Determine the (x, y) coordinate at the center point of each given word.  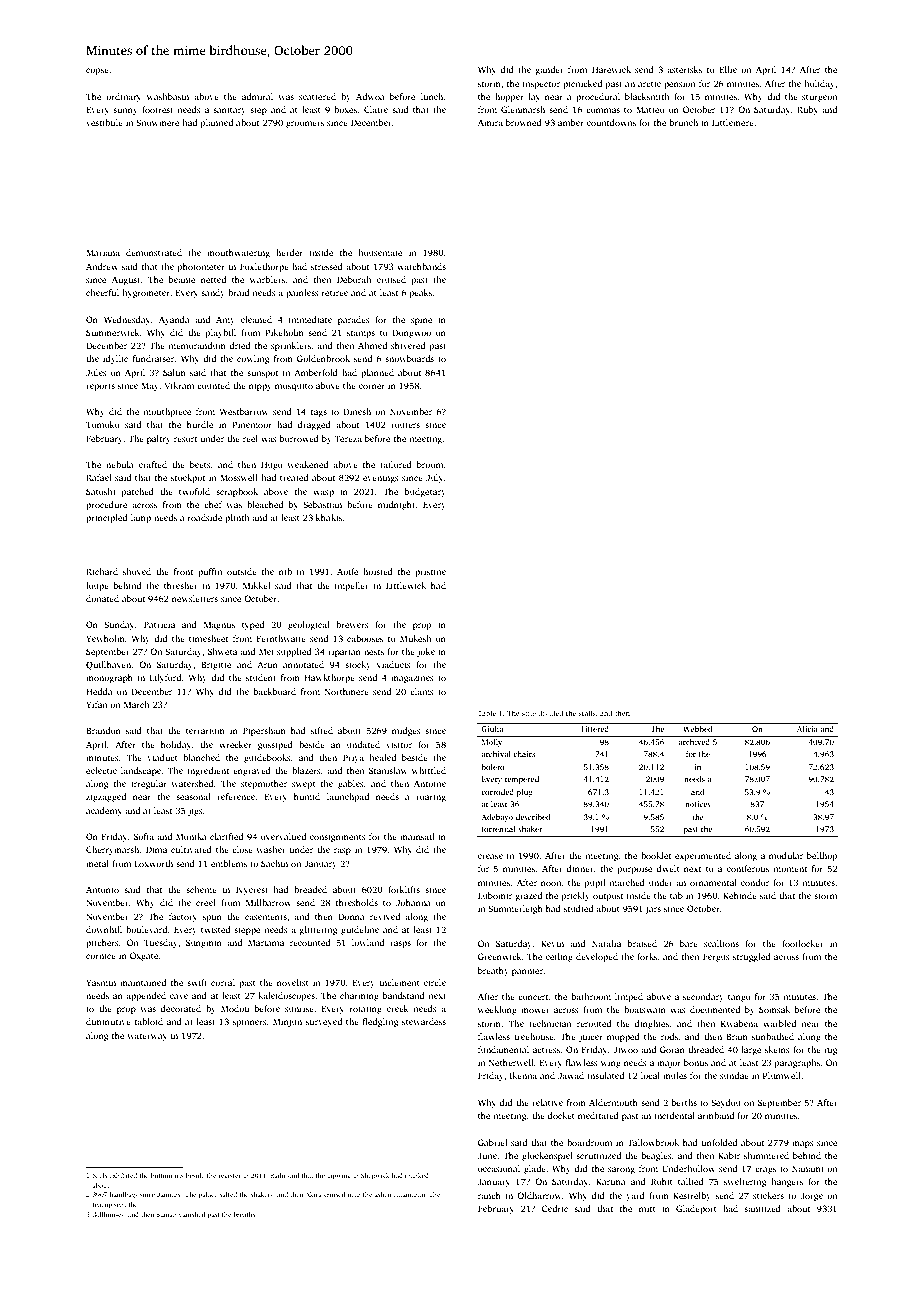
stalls (587, 713)
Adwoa (370, 96)
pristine (430, 572)
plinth (237, 518)
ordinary (124, 97)
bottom (161, 1175)
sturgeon (819, 98)
